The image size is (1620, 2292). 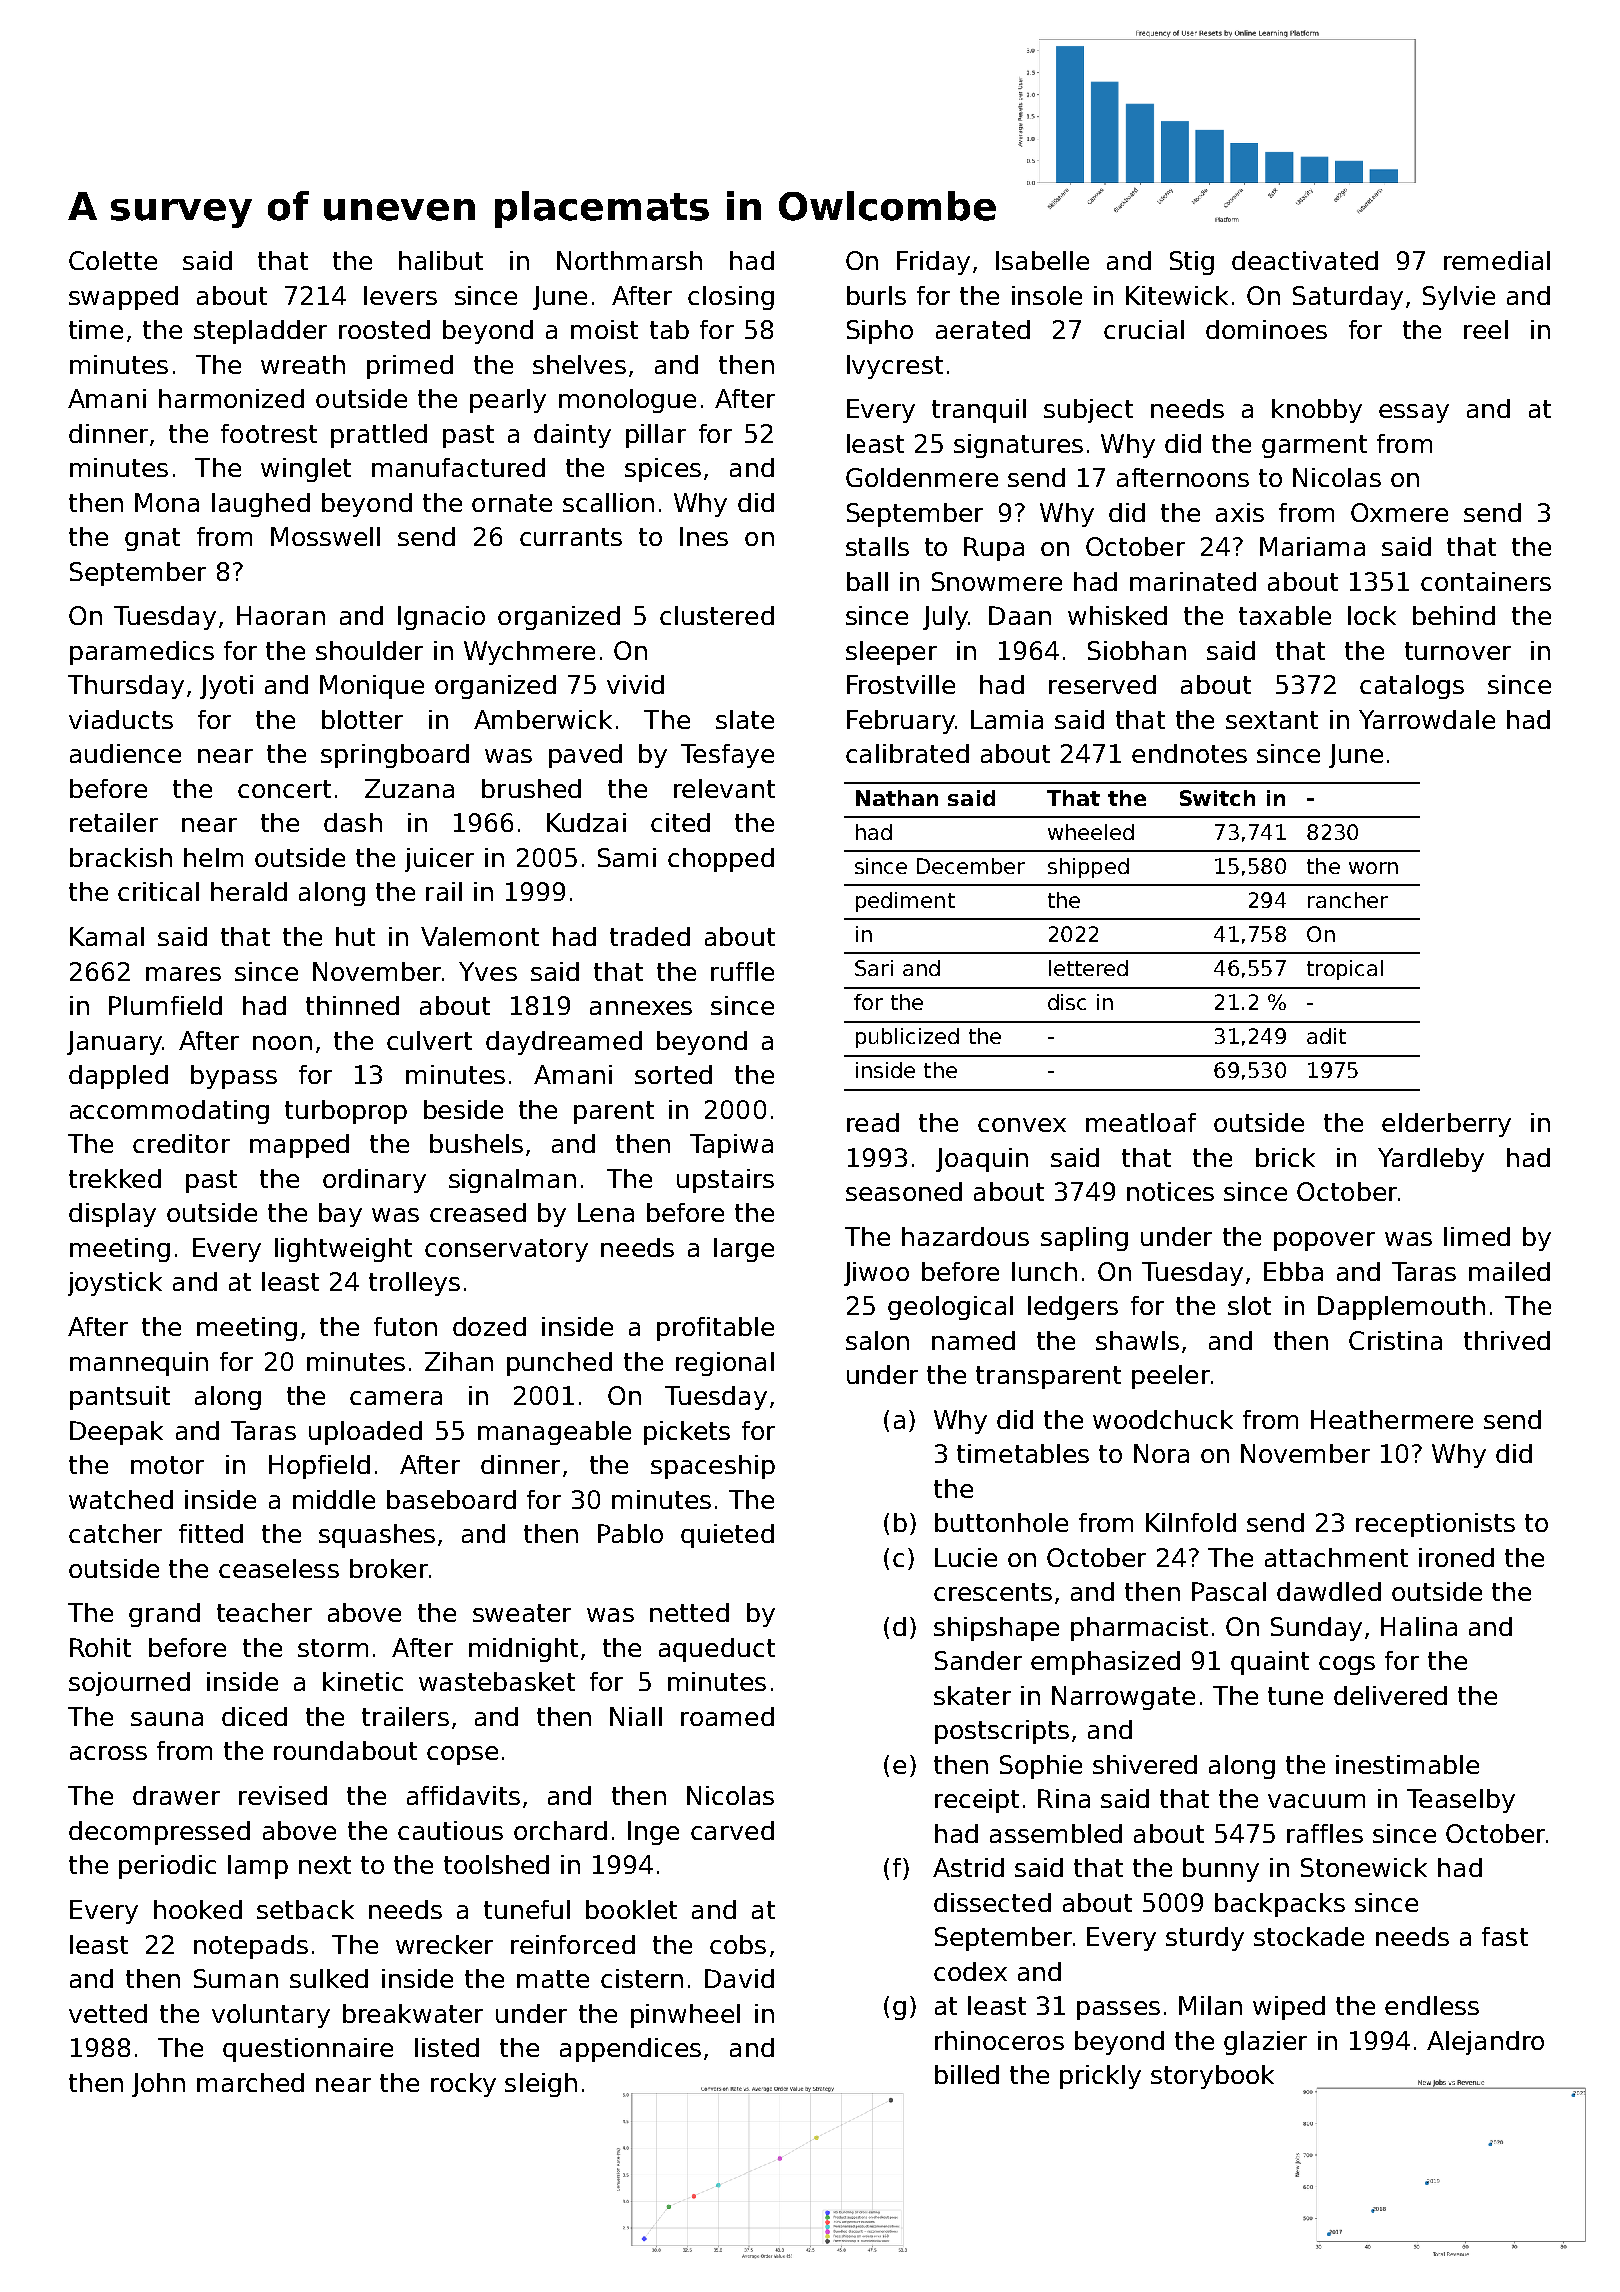 I want to click on rocky, so click(x=463, y=2085).
